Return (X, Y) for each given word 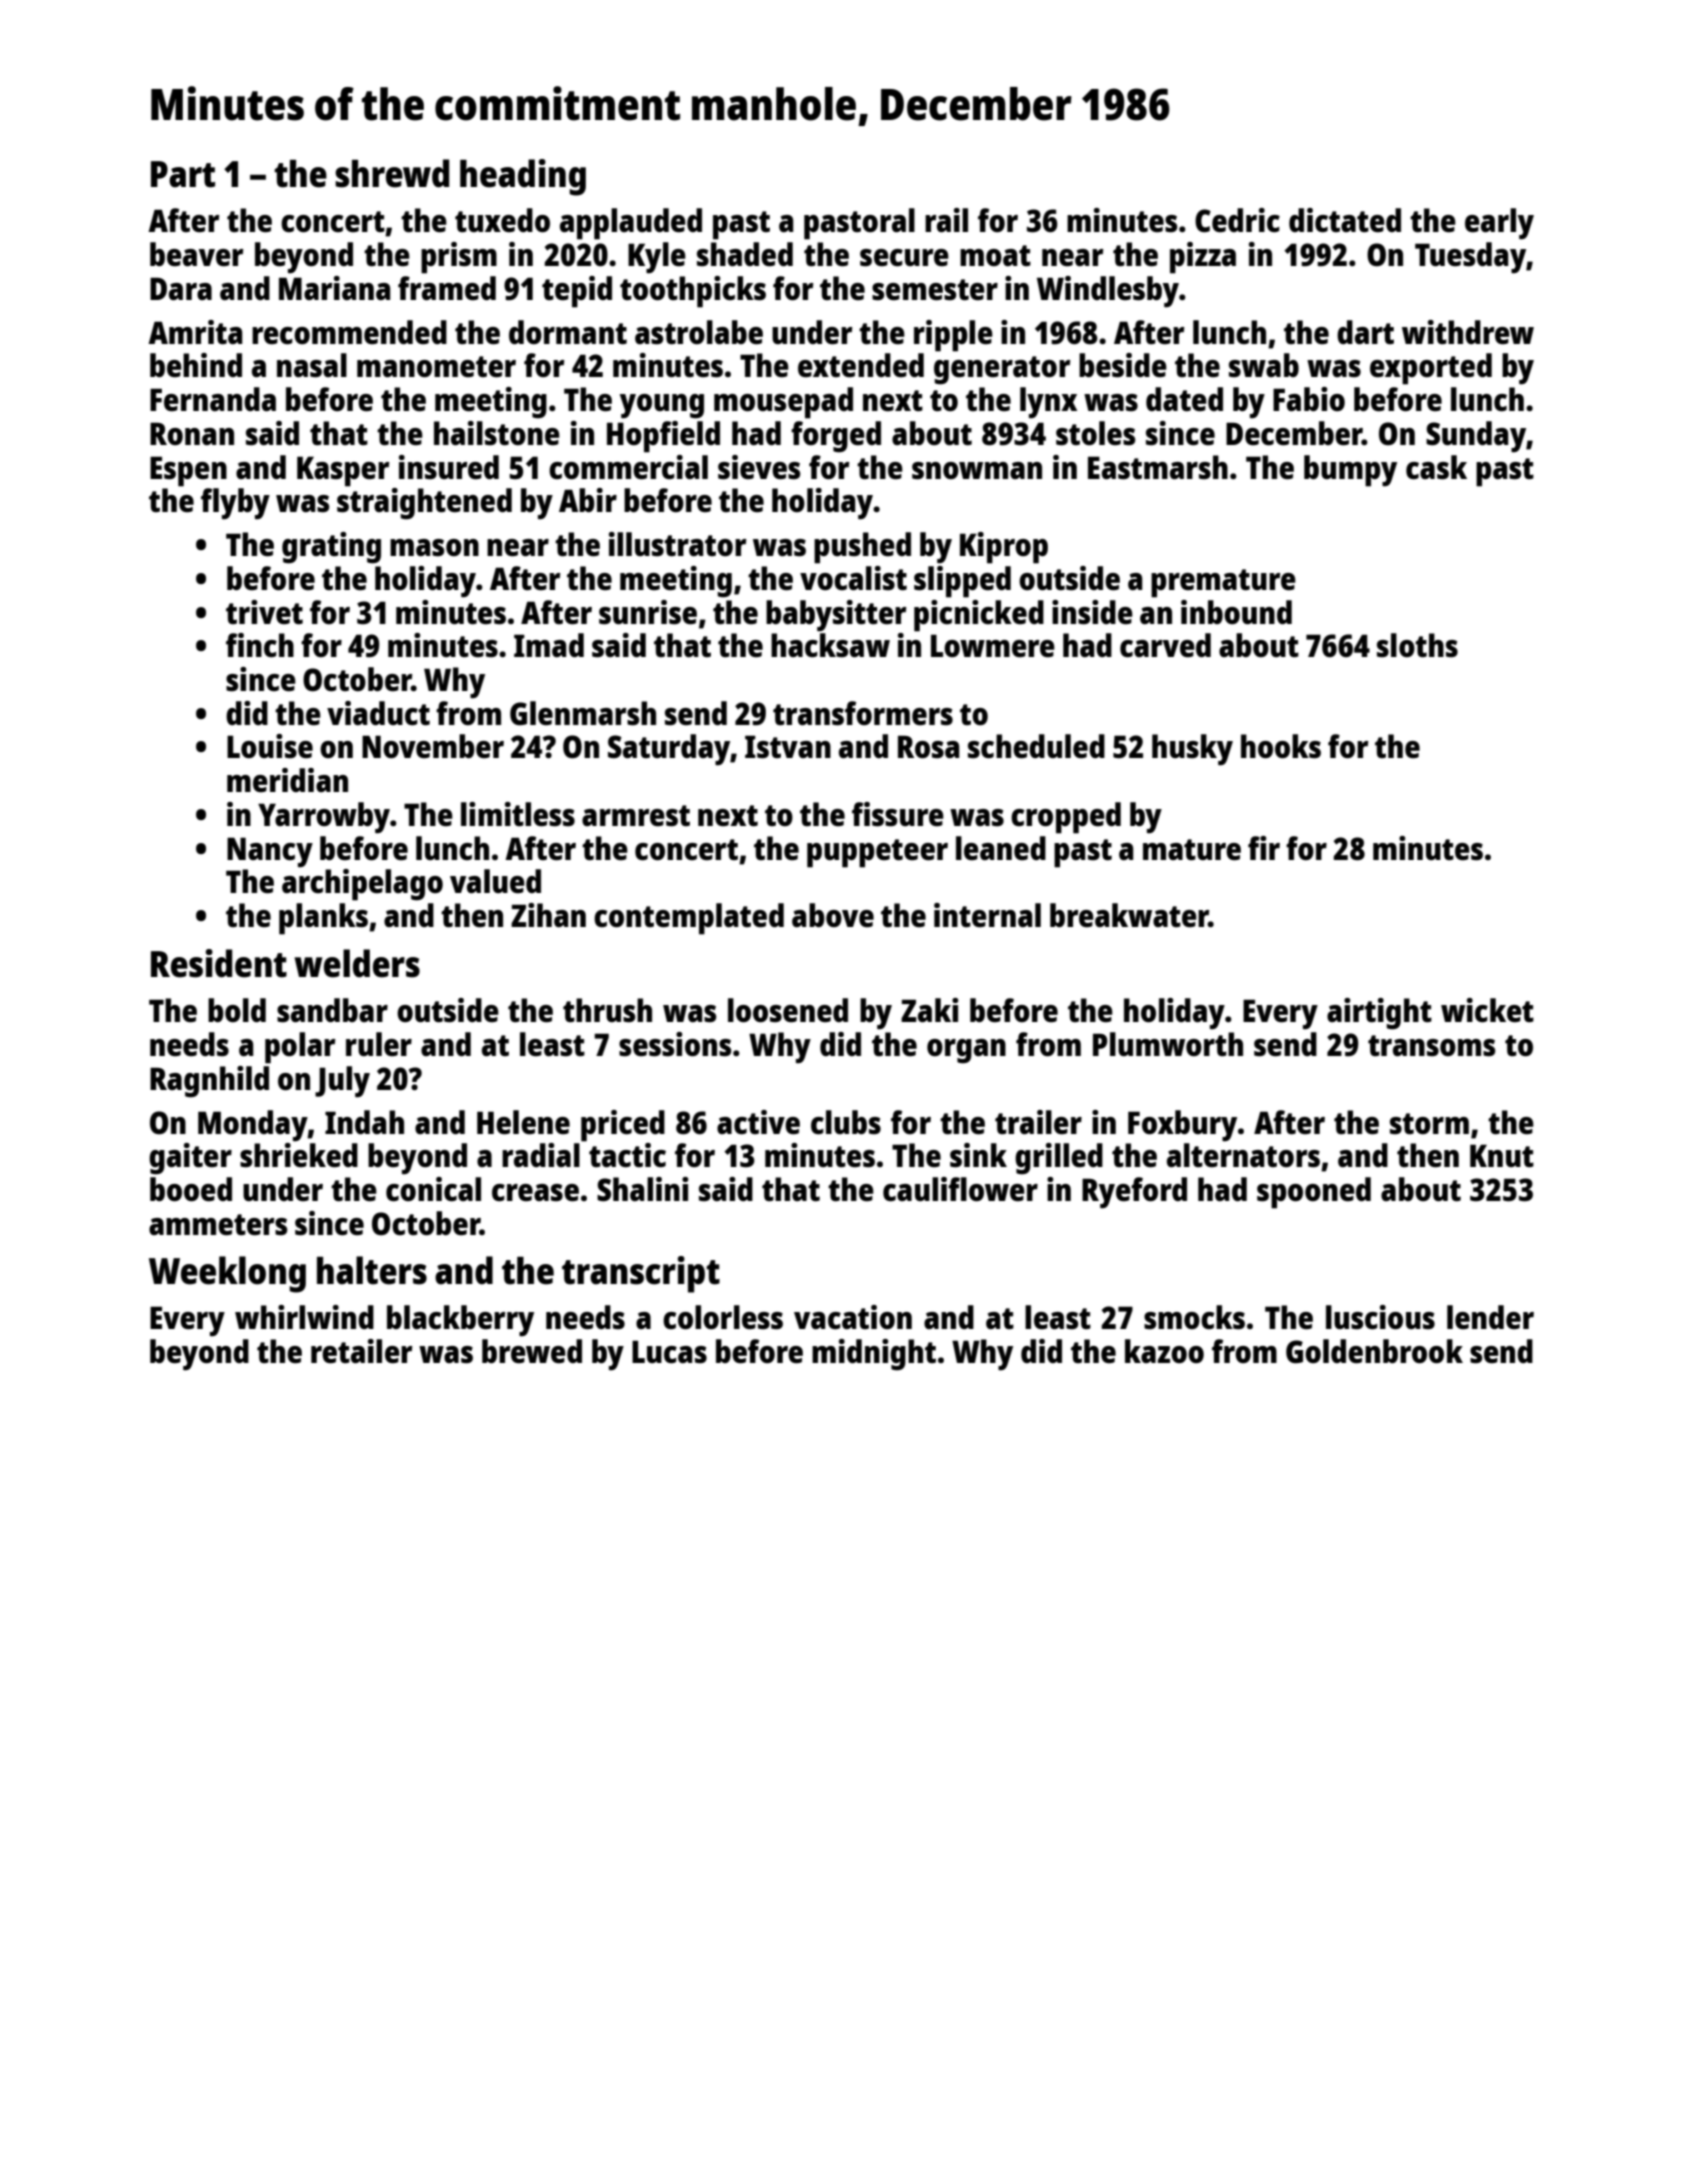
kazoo (1164, 1351)
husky (1192, 750)
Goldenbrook (1374, 1351)
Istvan (788, 747)
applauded (631, 224)
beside (1123, 365)
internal (987, 915)
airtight (1379, 1014)
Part (183, 174)
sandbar (332, 1010)
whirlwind (304, 1317)
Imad (549, 645)
